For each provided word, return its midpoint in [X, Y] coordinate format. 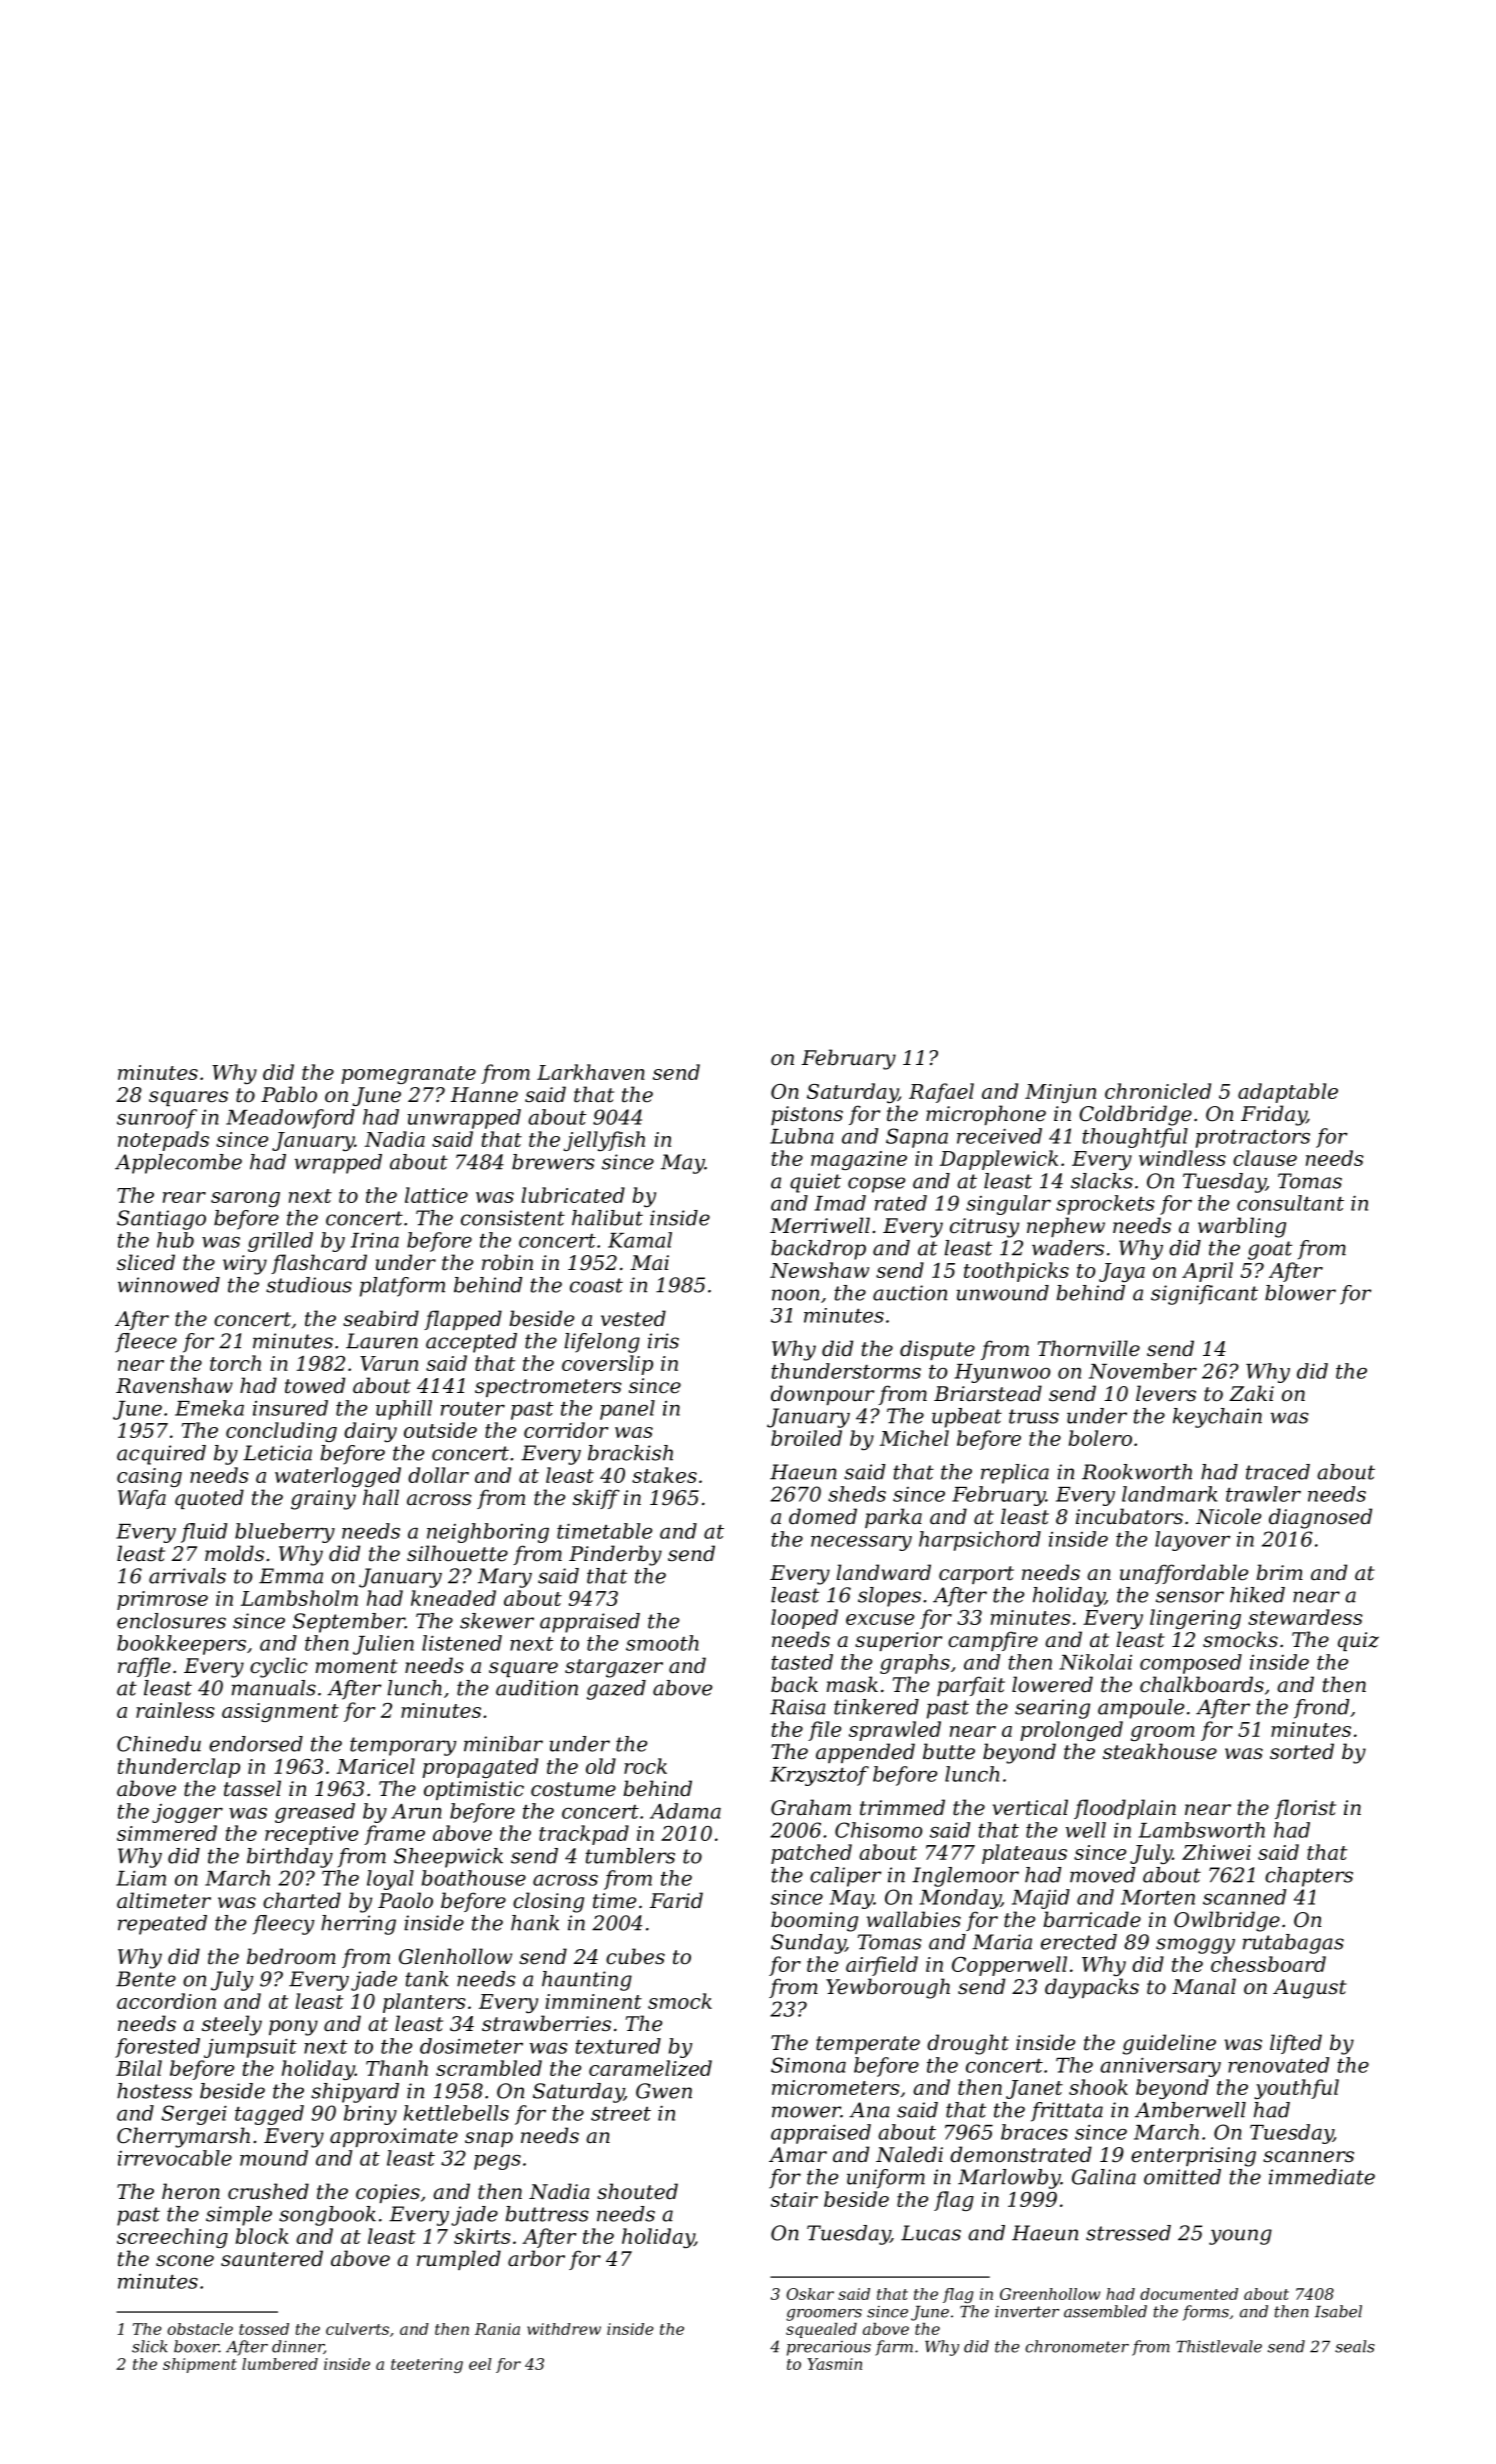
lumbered [280, 2364]
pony [293, 2028]
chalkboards [1202, 1684]
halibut [607, 1218]
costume [573, 1789]
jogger [187, 1813]
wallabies [914, 1919]
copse [876, 1185]
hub [175, 1240]
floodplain [1125, 1809]
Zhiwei [1216, 1852]
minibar [503, 1744]
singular [1008, 1205]
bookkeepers [181, 1645]
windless [1182, 1158]
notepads [163, 1141]
